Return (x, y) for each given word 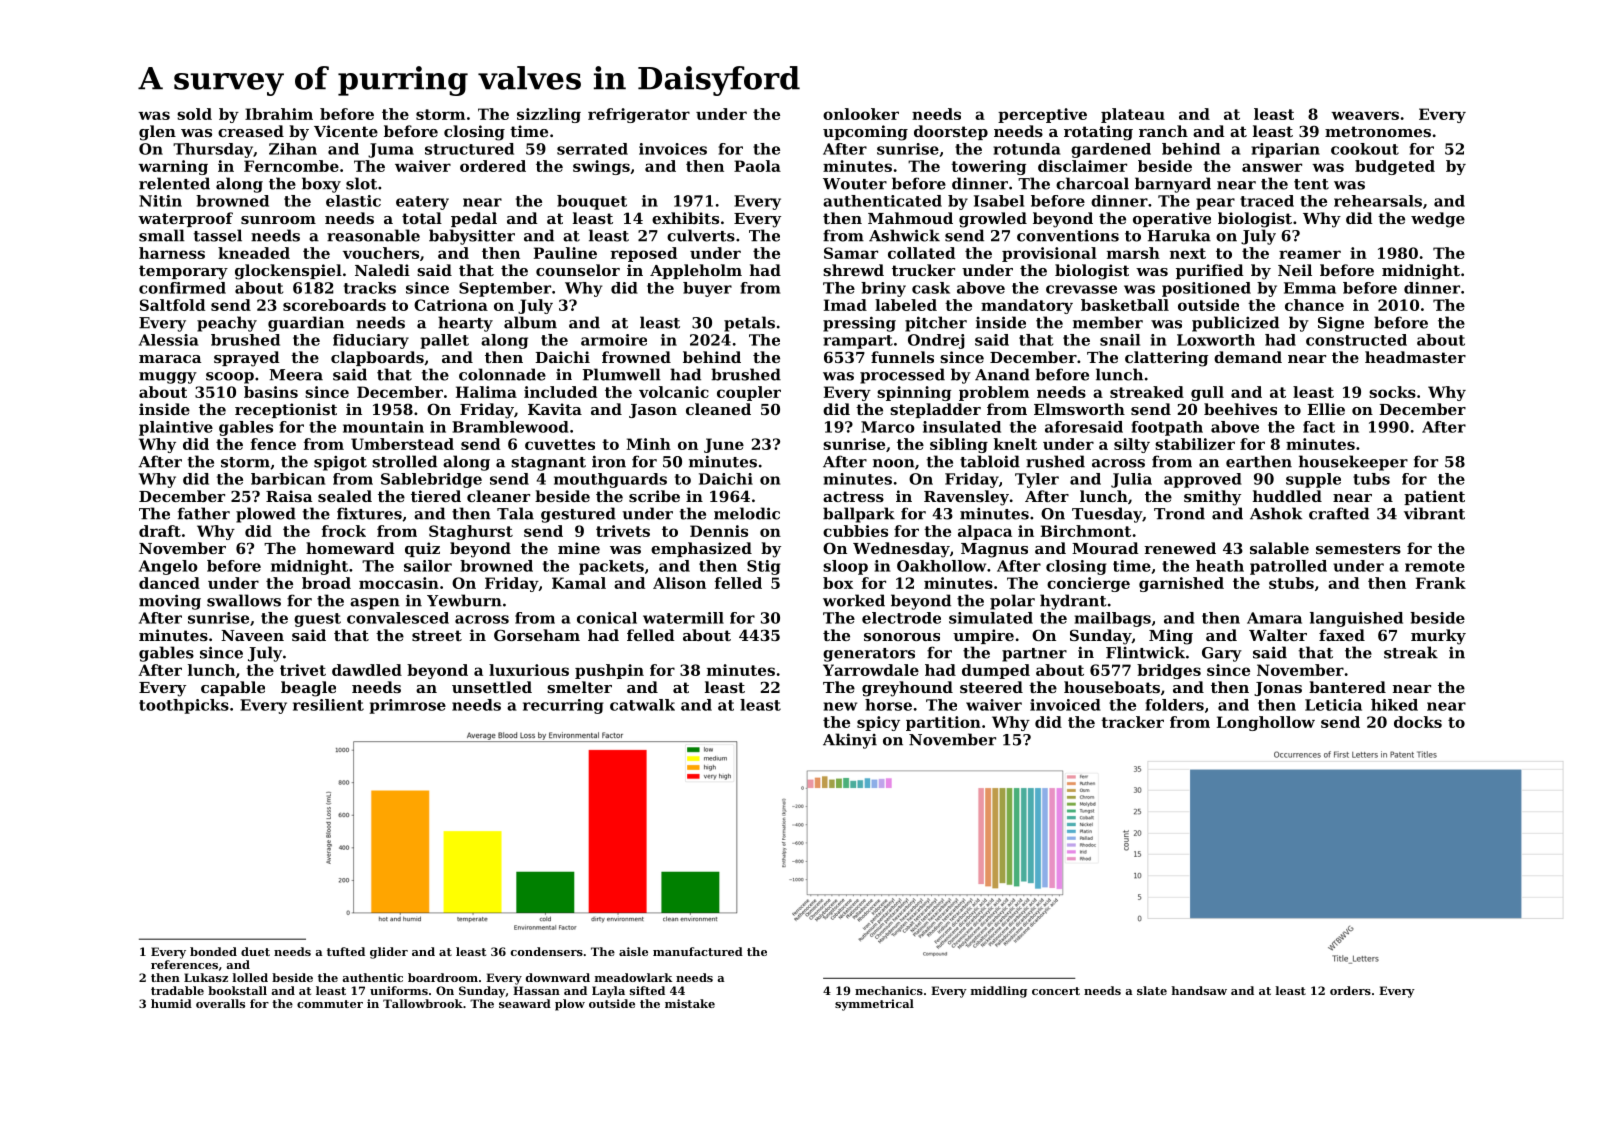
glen (157, 133)
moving (170, 602)
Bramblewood (510, 427)
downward (558, 977)
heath (1220, 566)
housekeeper (1353, 463)
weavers (1365, 115)
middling (999, 992)
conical (607, 618)
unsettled (492, 687)
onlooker (861, 114)
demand (1248, 357)
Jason (653, 411)
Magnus (994, 550)
